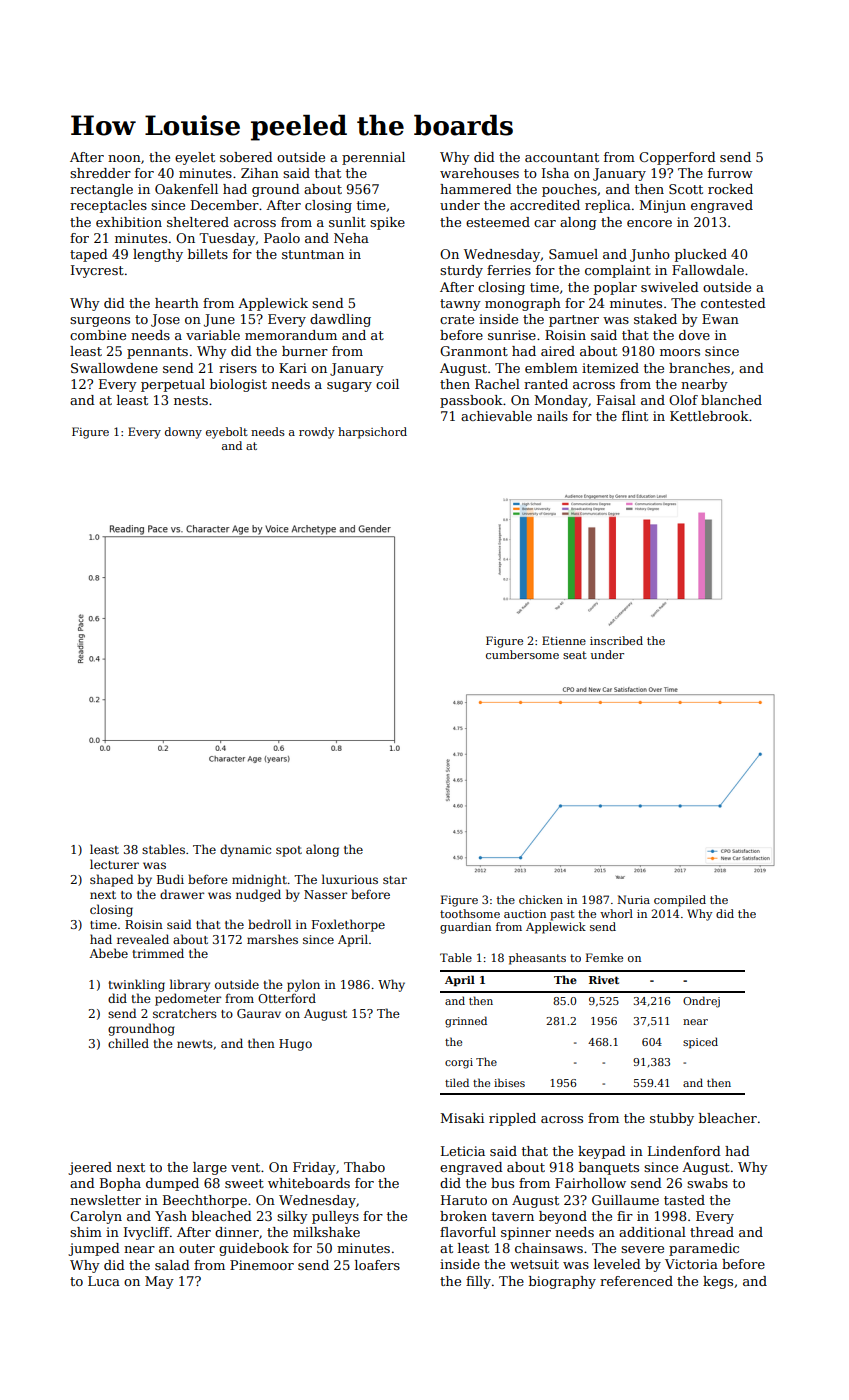 The width and height of the screenshot is (849, 1400). Describe the element at coordinates (100, 322) in the screenshot. I see `surgeons` at that location.
